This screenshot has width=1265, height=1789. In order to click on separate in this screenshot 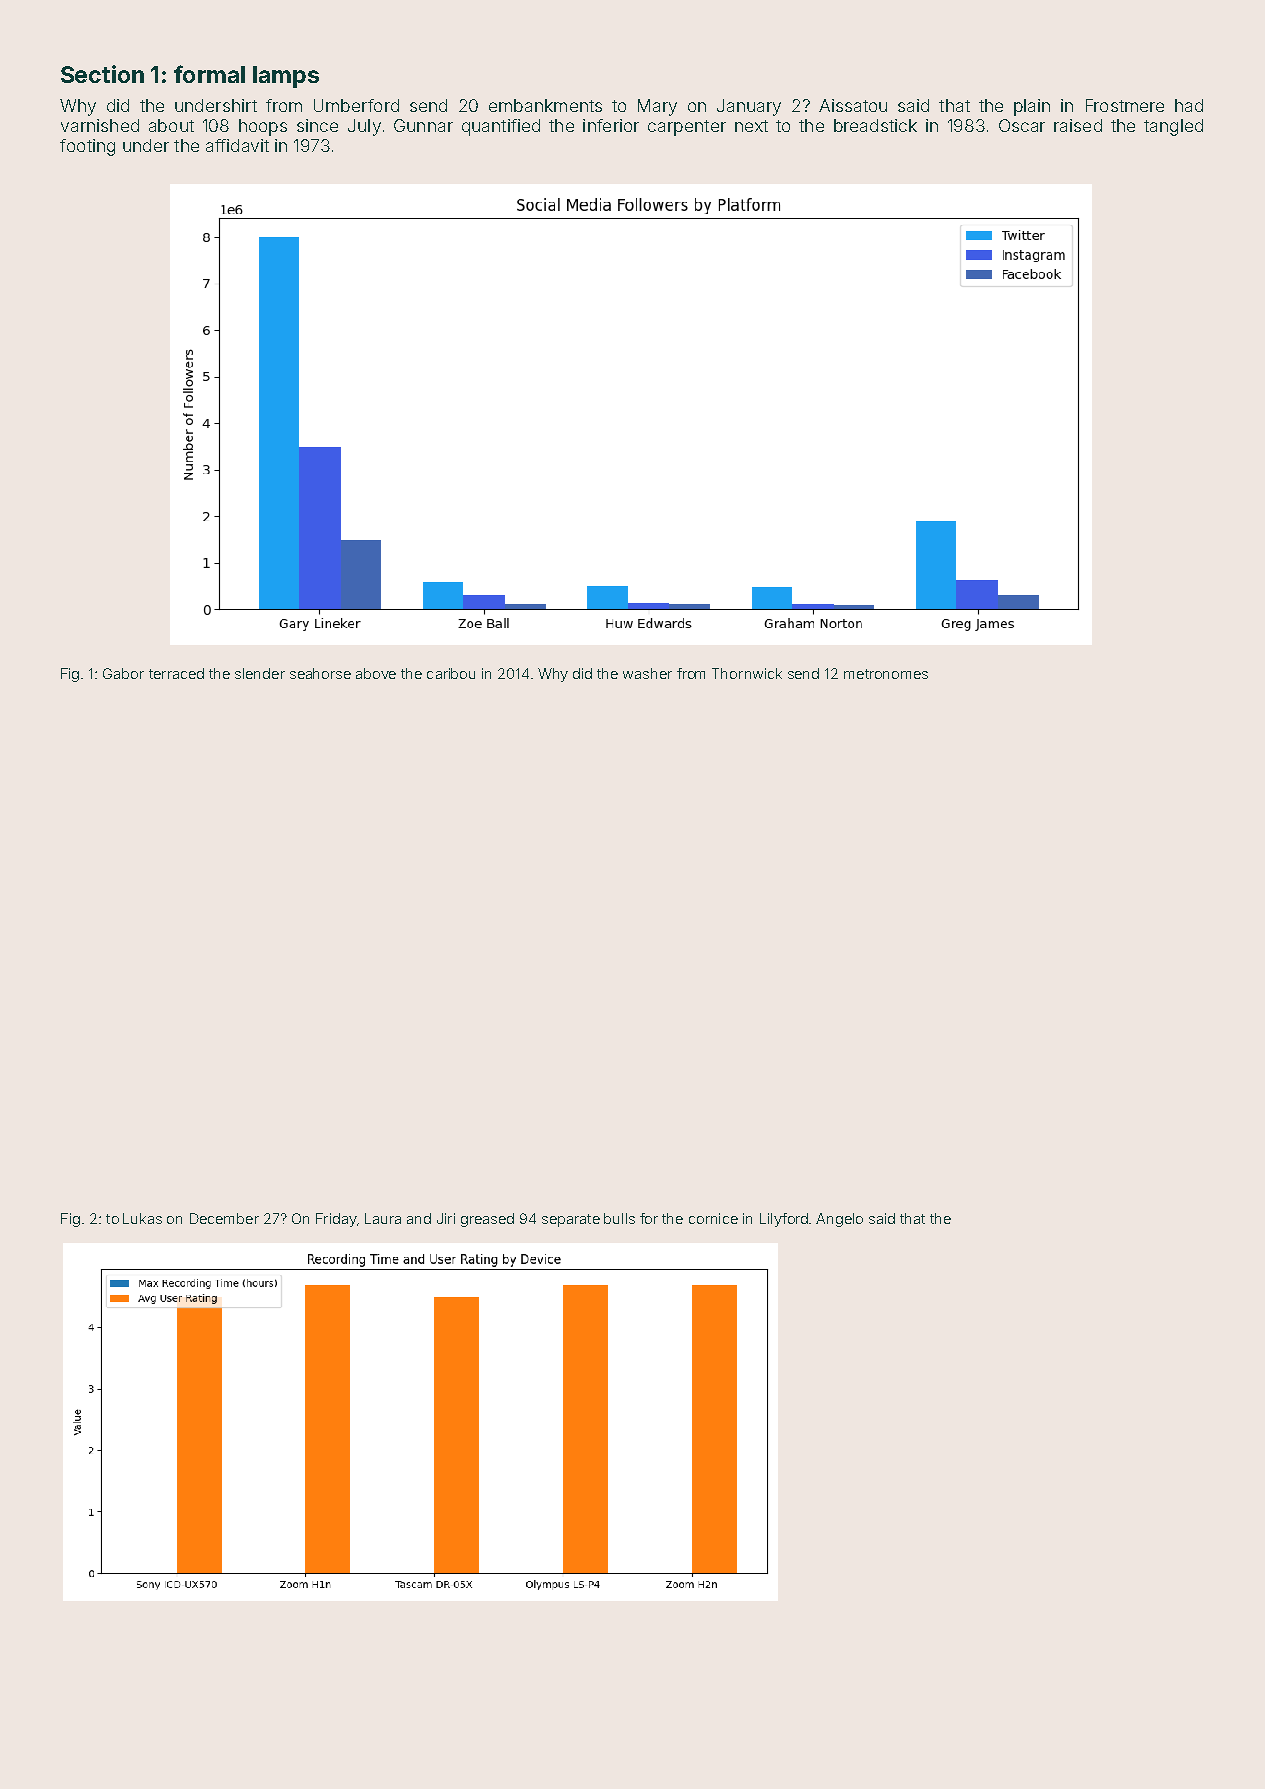, I will do `click(571, 1220)`.
